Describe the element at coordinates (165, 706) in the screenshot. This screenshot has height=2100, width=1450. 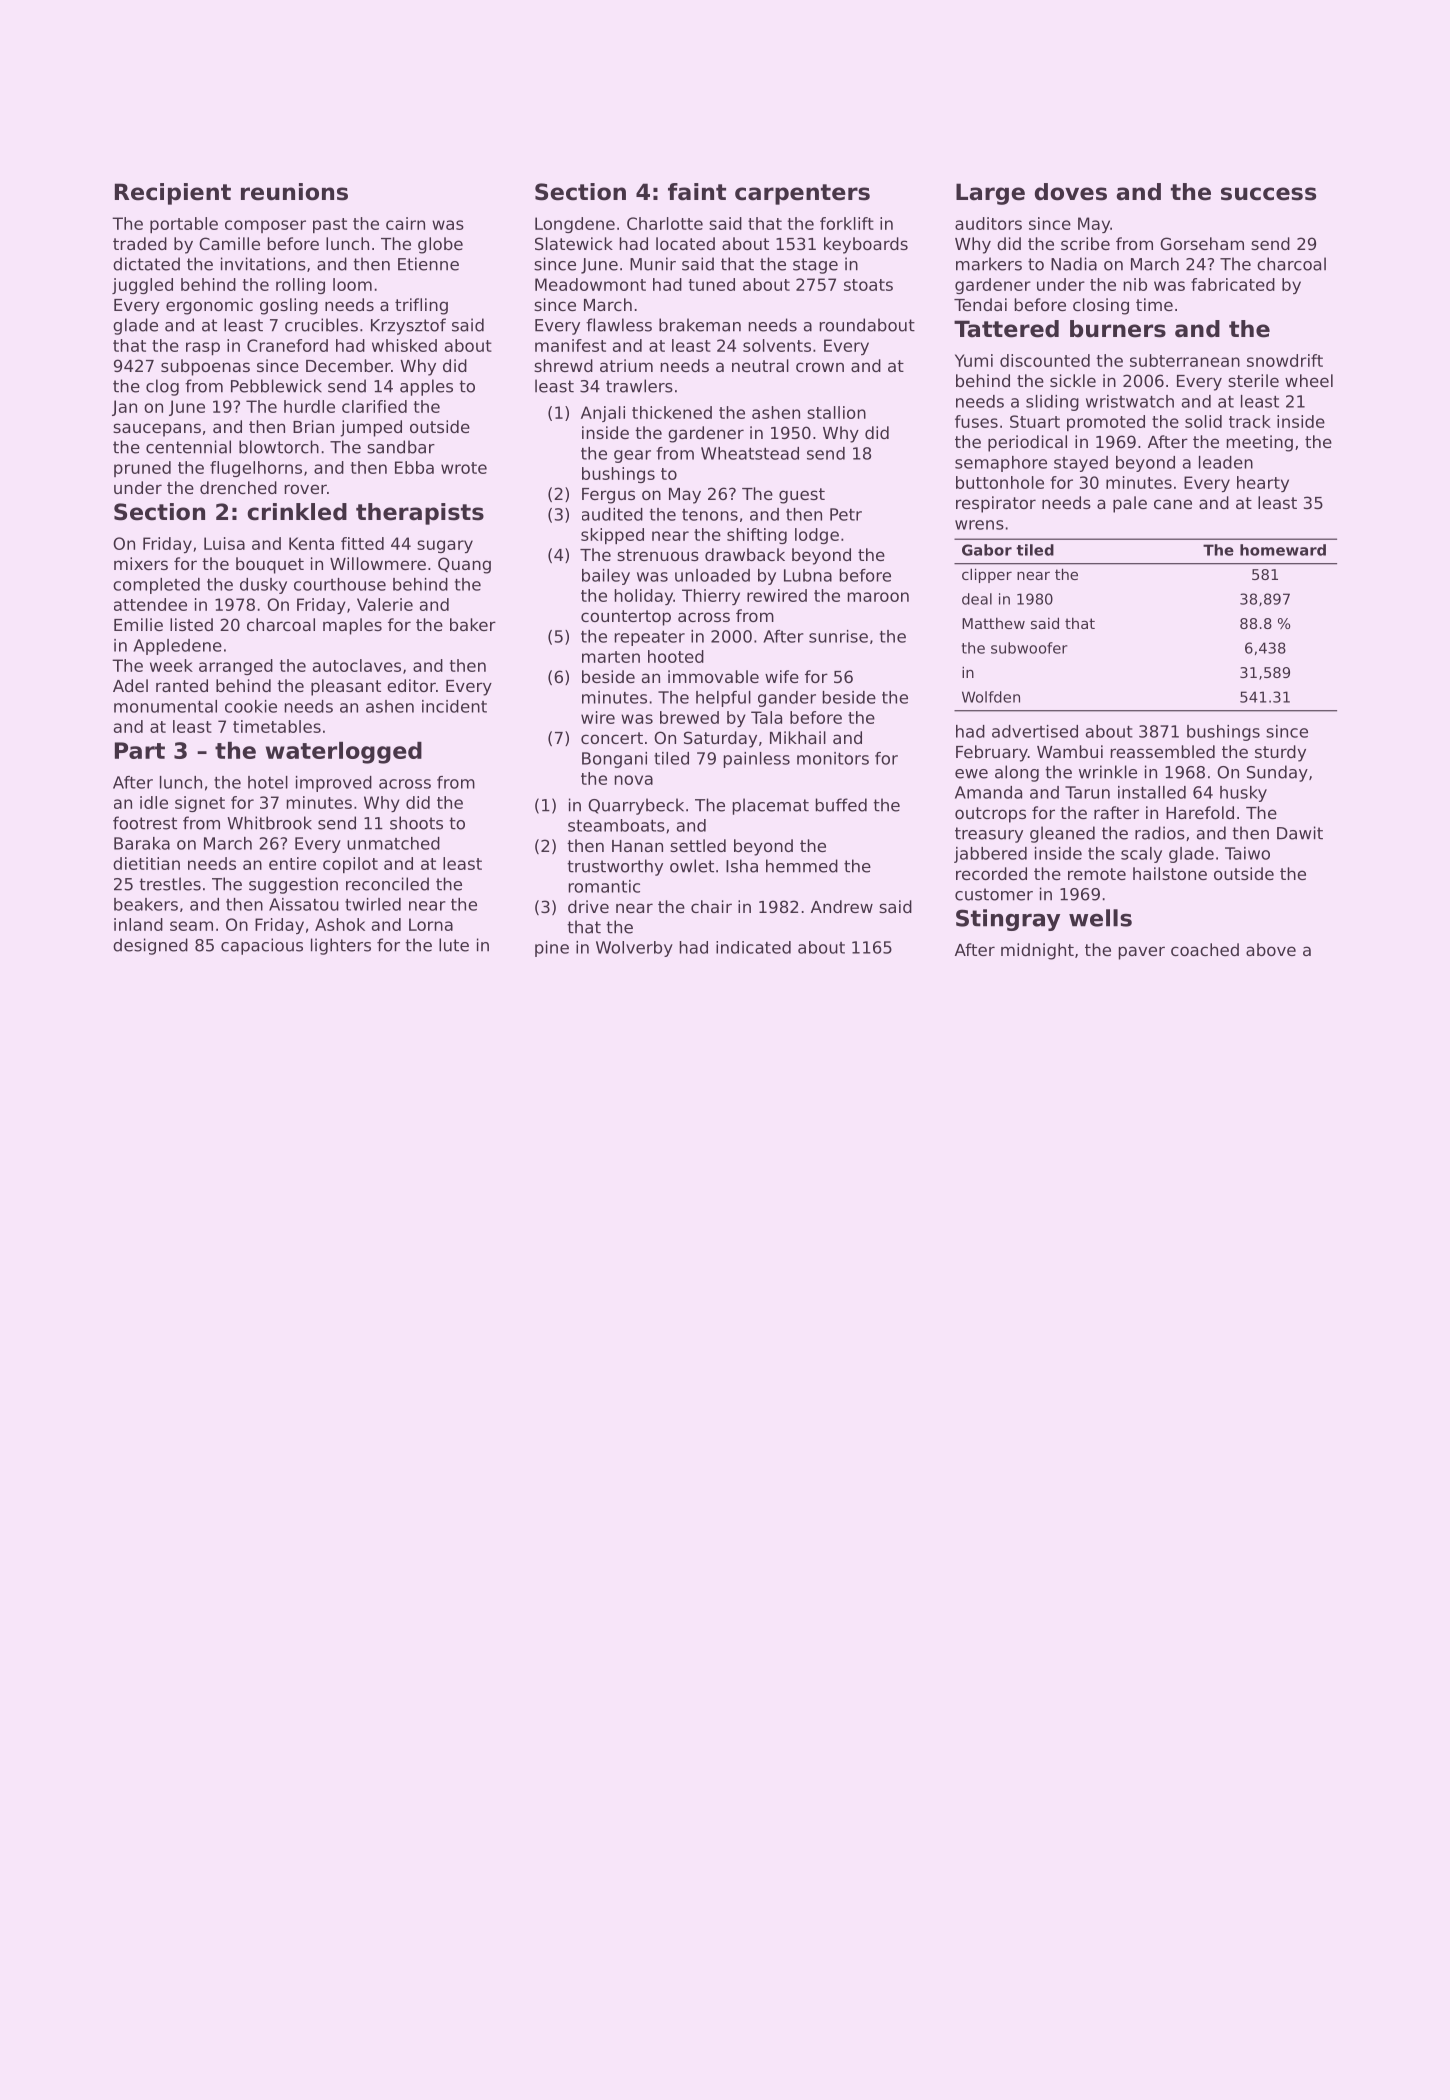
I see `monumental` at that location.
